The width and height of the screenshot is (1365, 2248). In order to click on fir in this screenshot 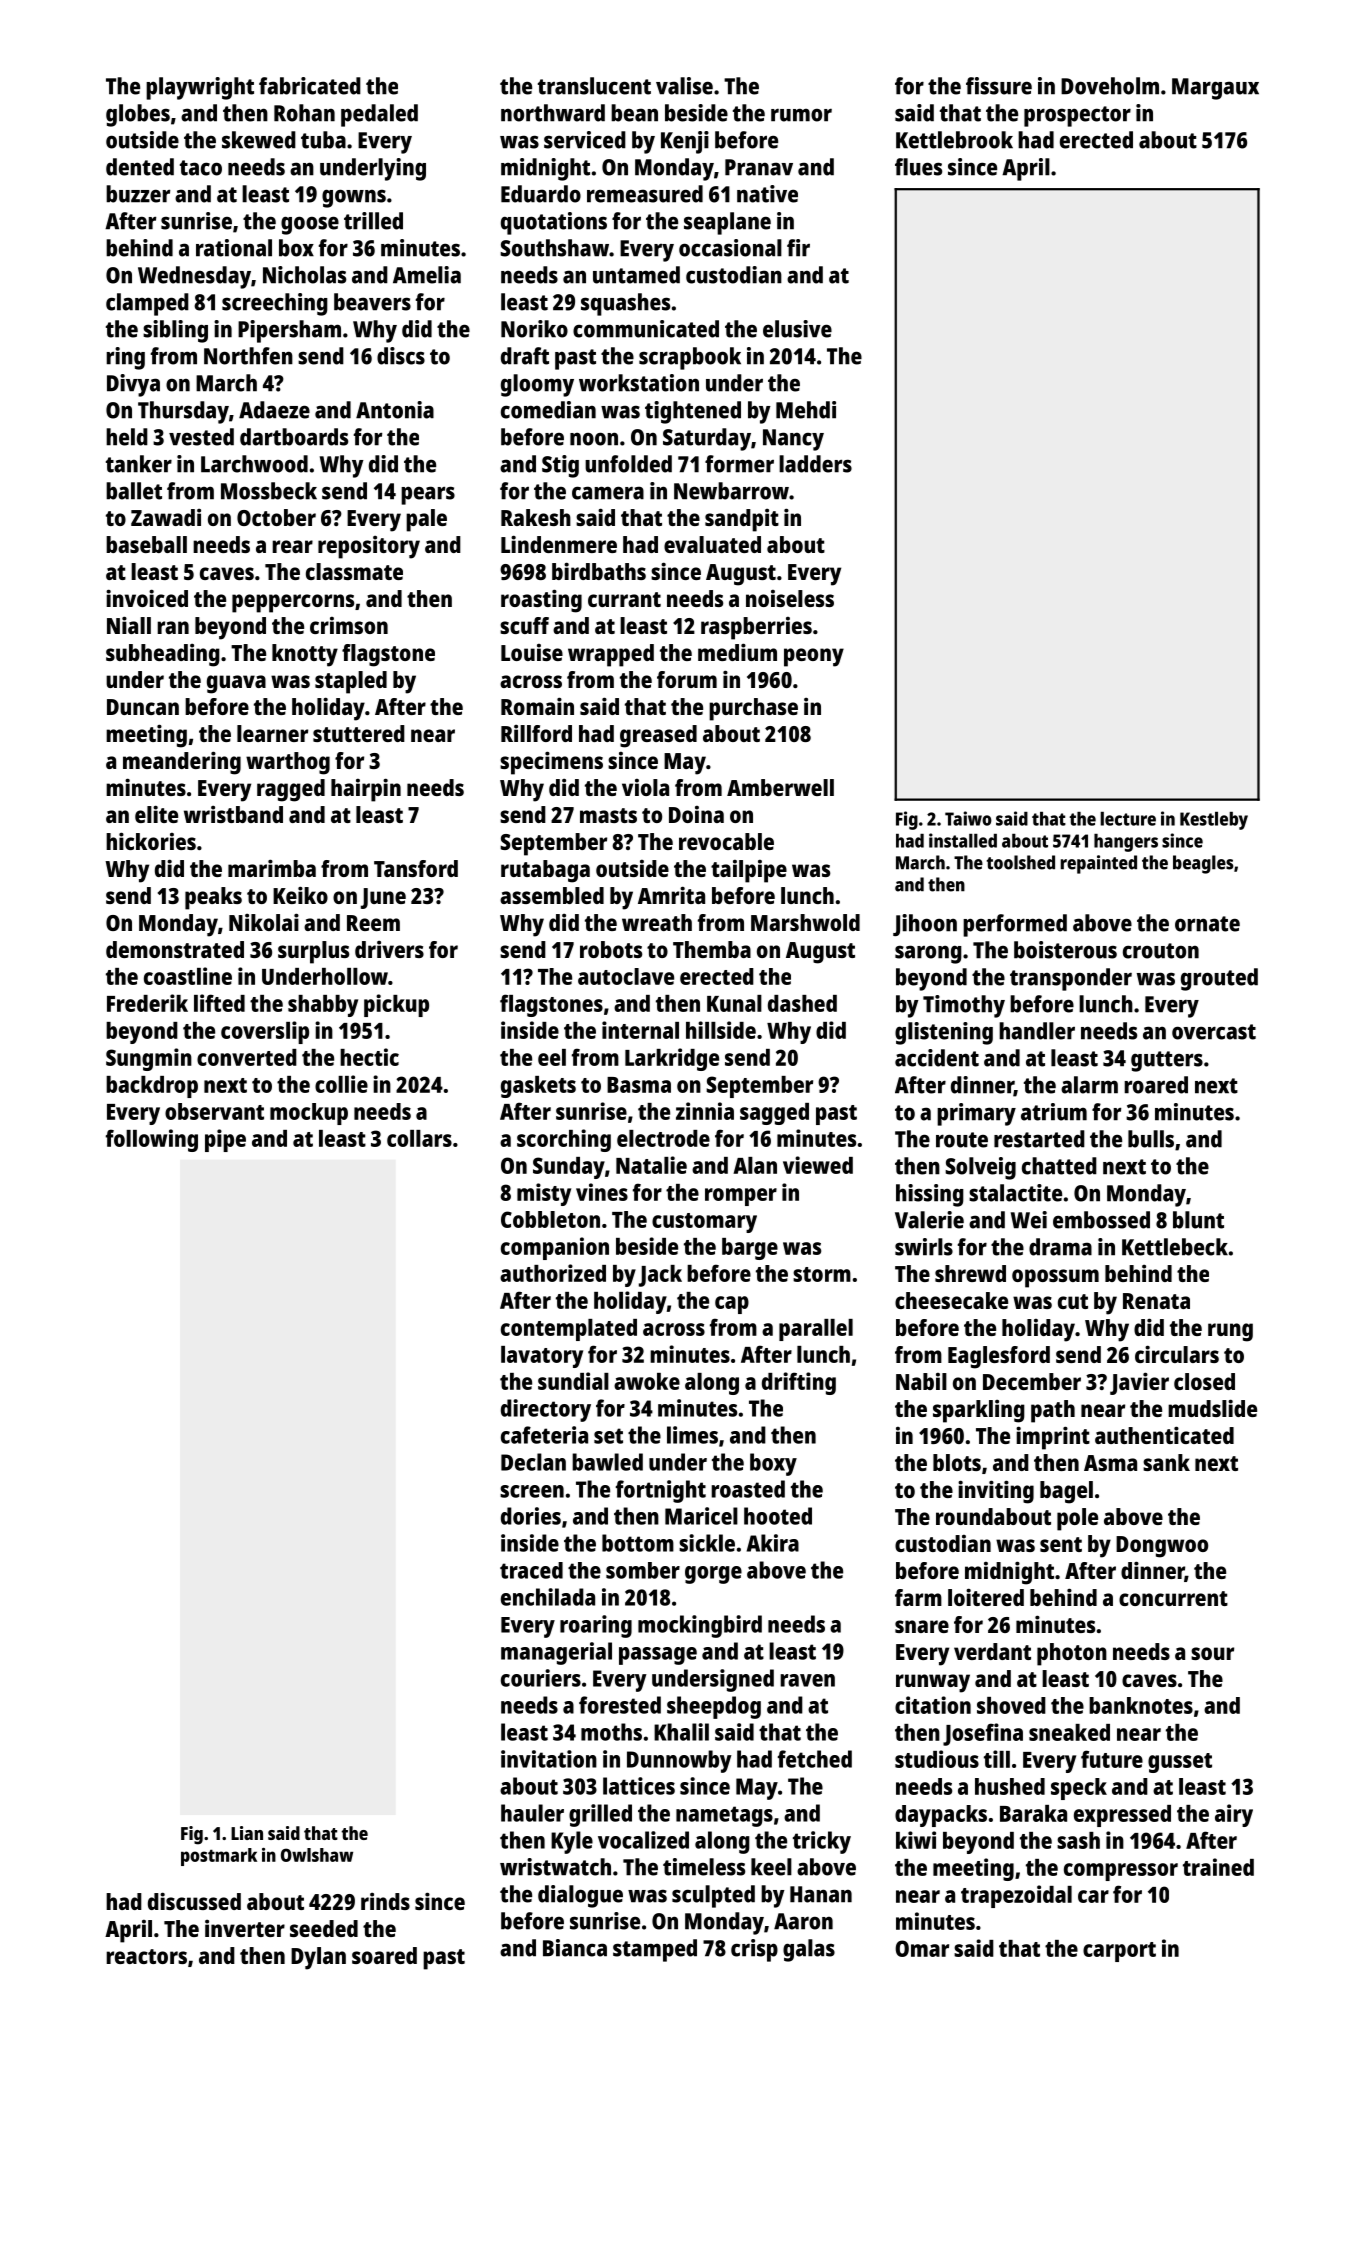, I will do `click(798, 248)`.
